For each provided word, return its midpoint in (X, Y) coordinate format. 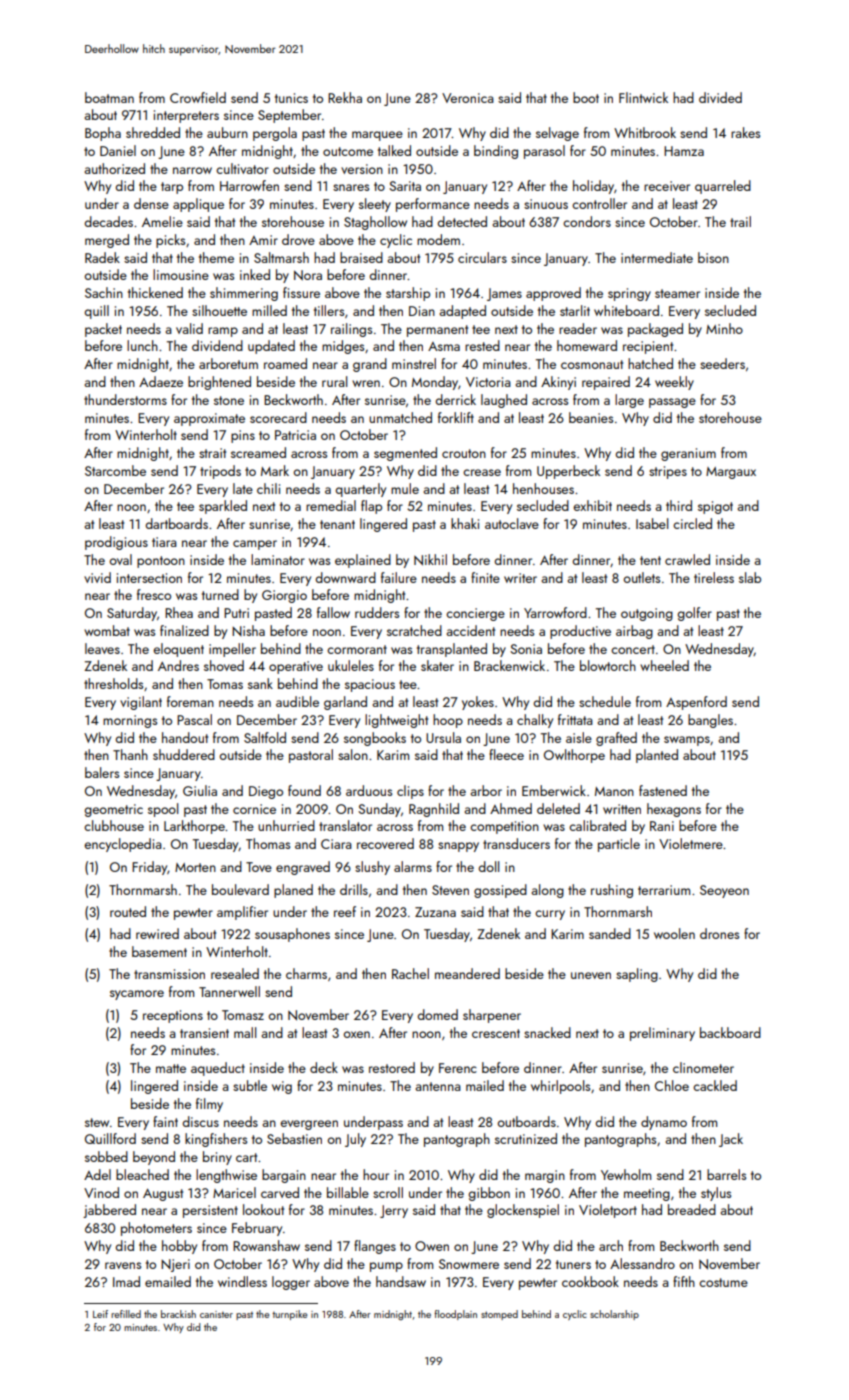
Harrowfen (249, 185)
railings (351, 330)
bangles (710, 721)
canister (216, 1314)
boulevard (240, 889)
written (622, 809)
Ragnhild (434, 810)
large (629, 401)
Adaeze (161, 381)
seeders (722, 363)
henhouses (543, 488)
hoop (448, 721)
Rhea (179, 612)
